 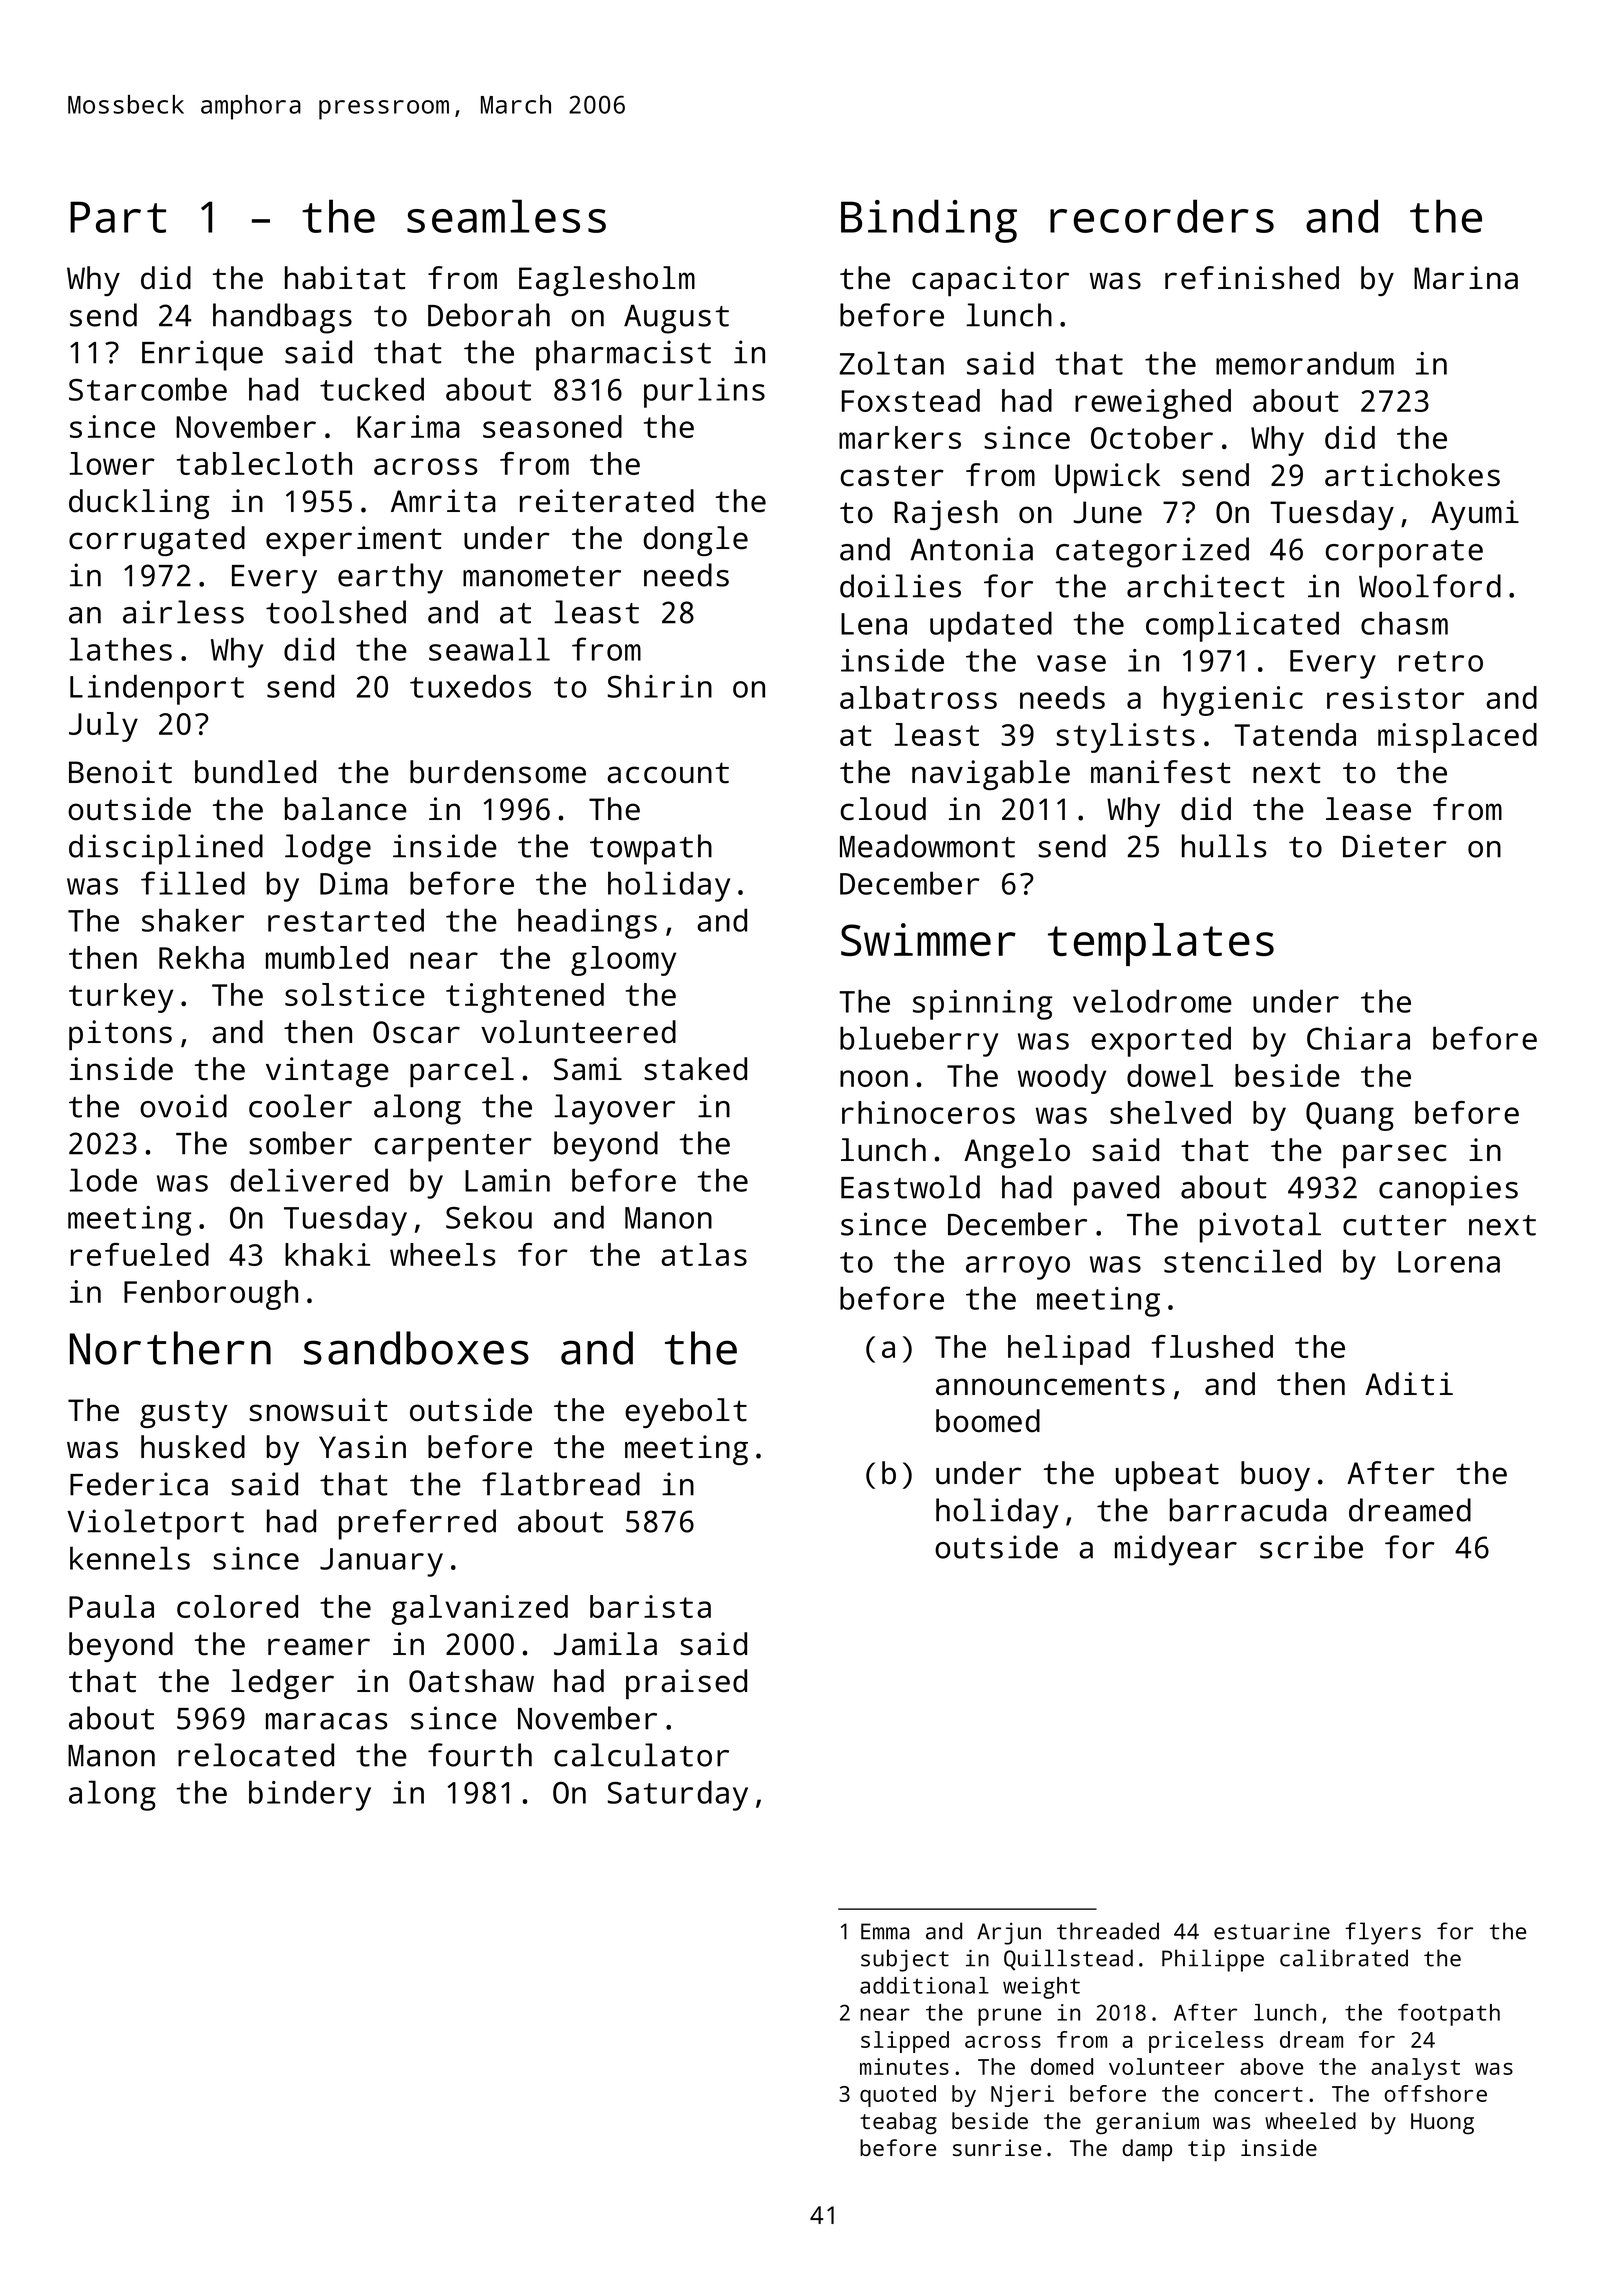 I want to click on corrugated, so click(x=157, y=541).
